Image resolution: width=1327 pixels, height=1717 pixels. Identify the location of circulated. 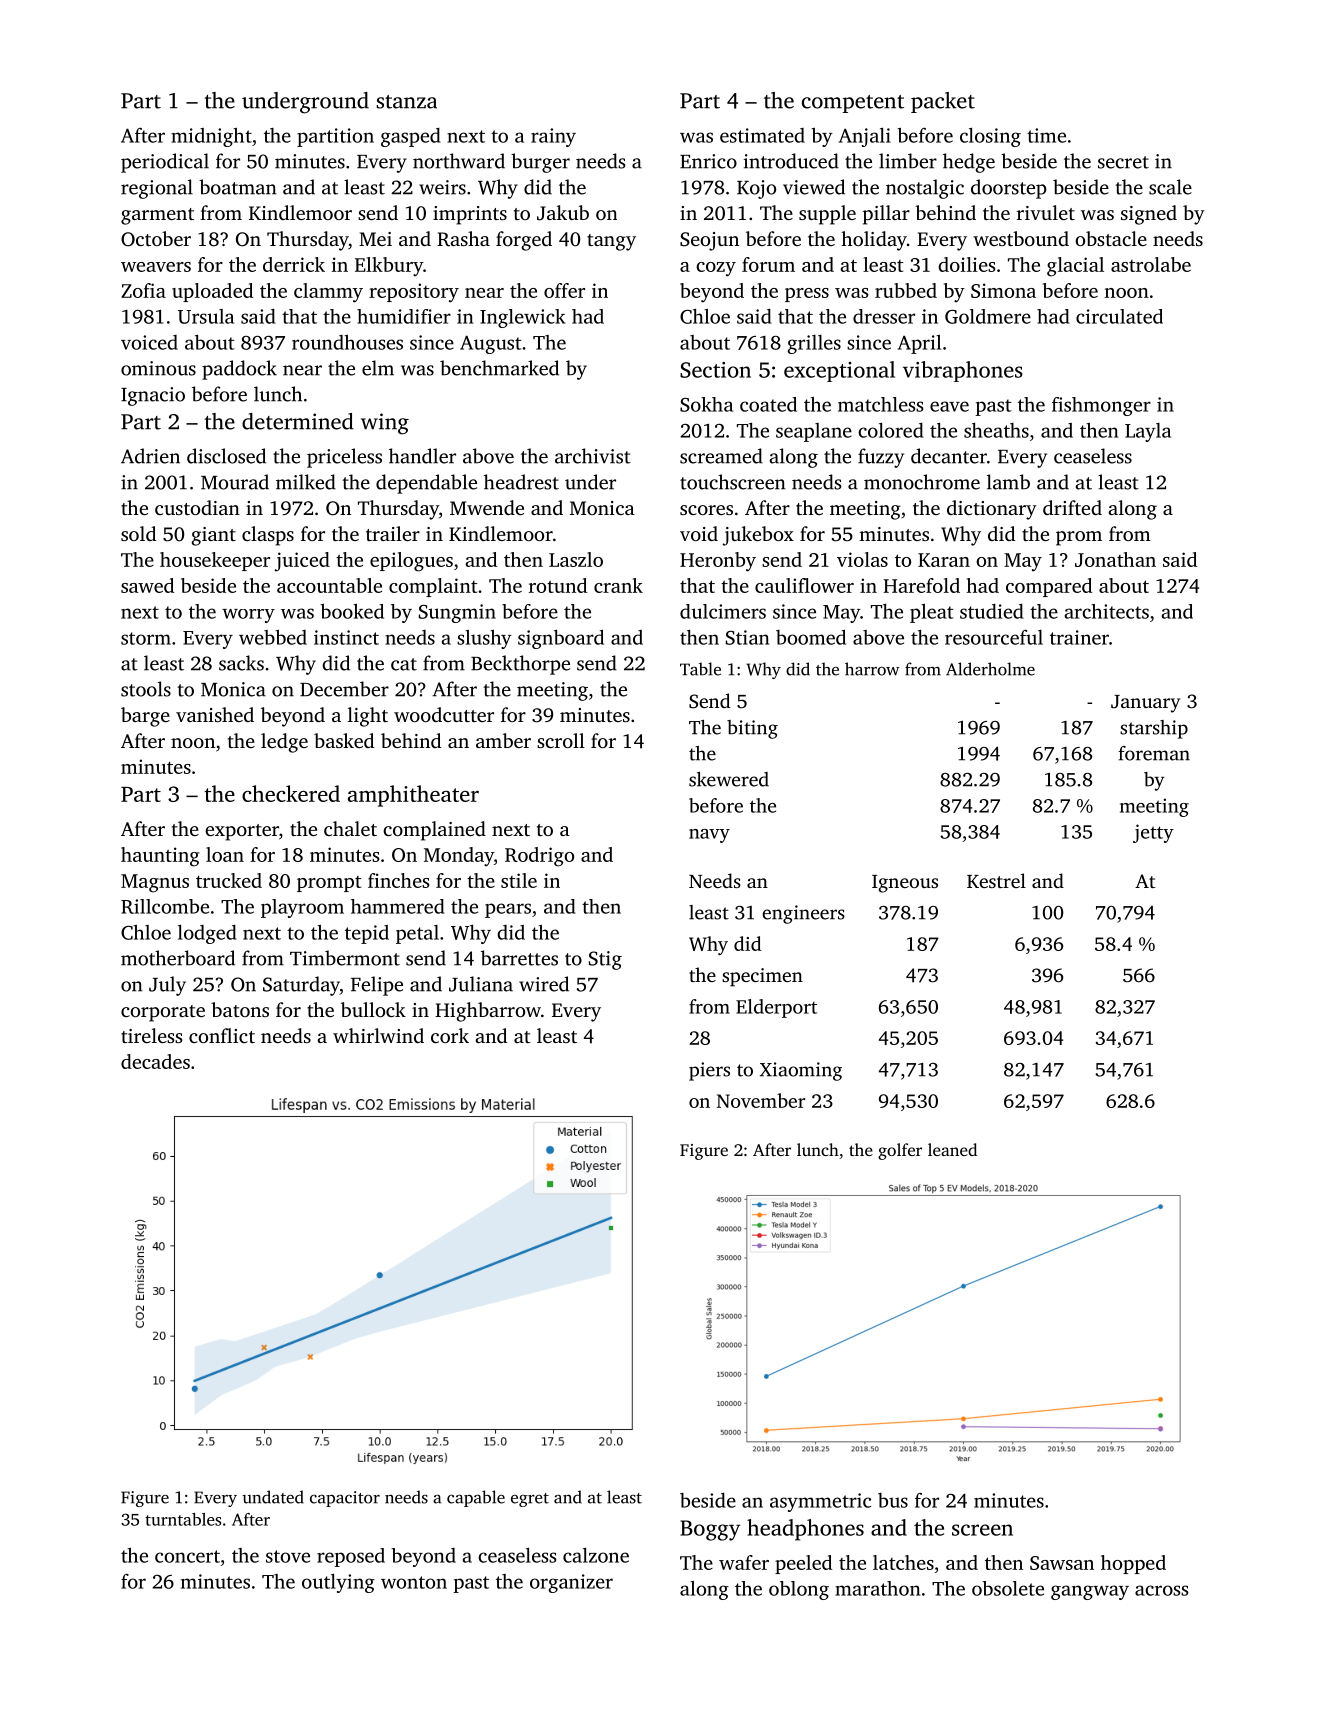
(1119, 316).
